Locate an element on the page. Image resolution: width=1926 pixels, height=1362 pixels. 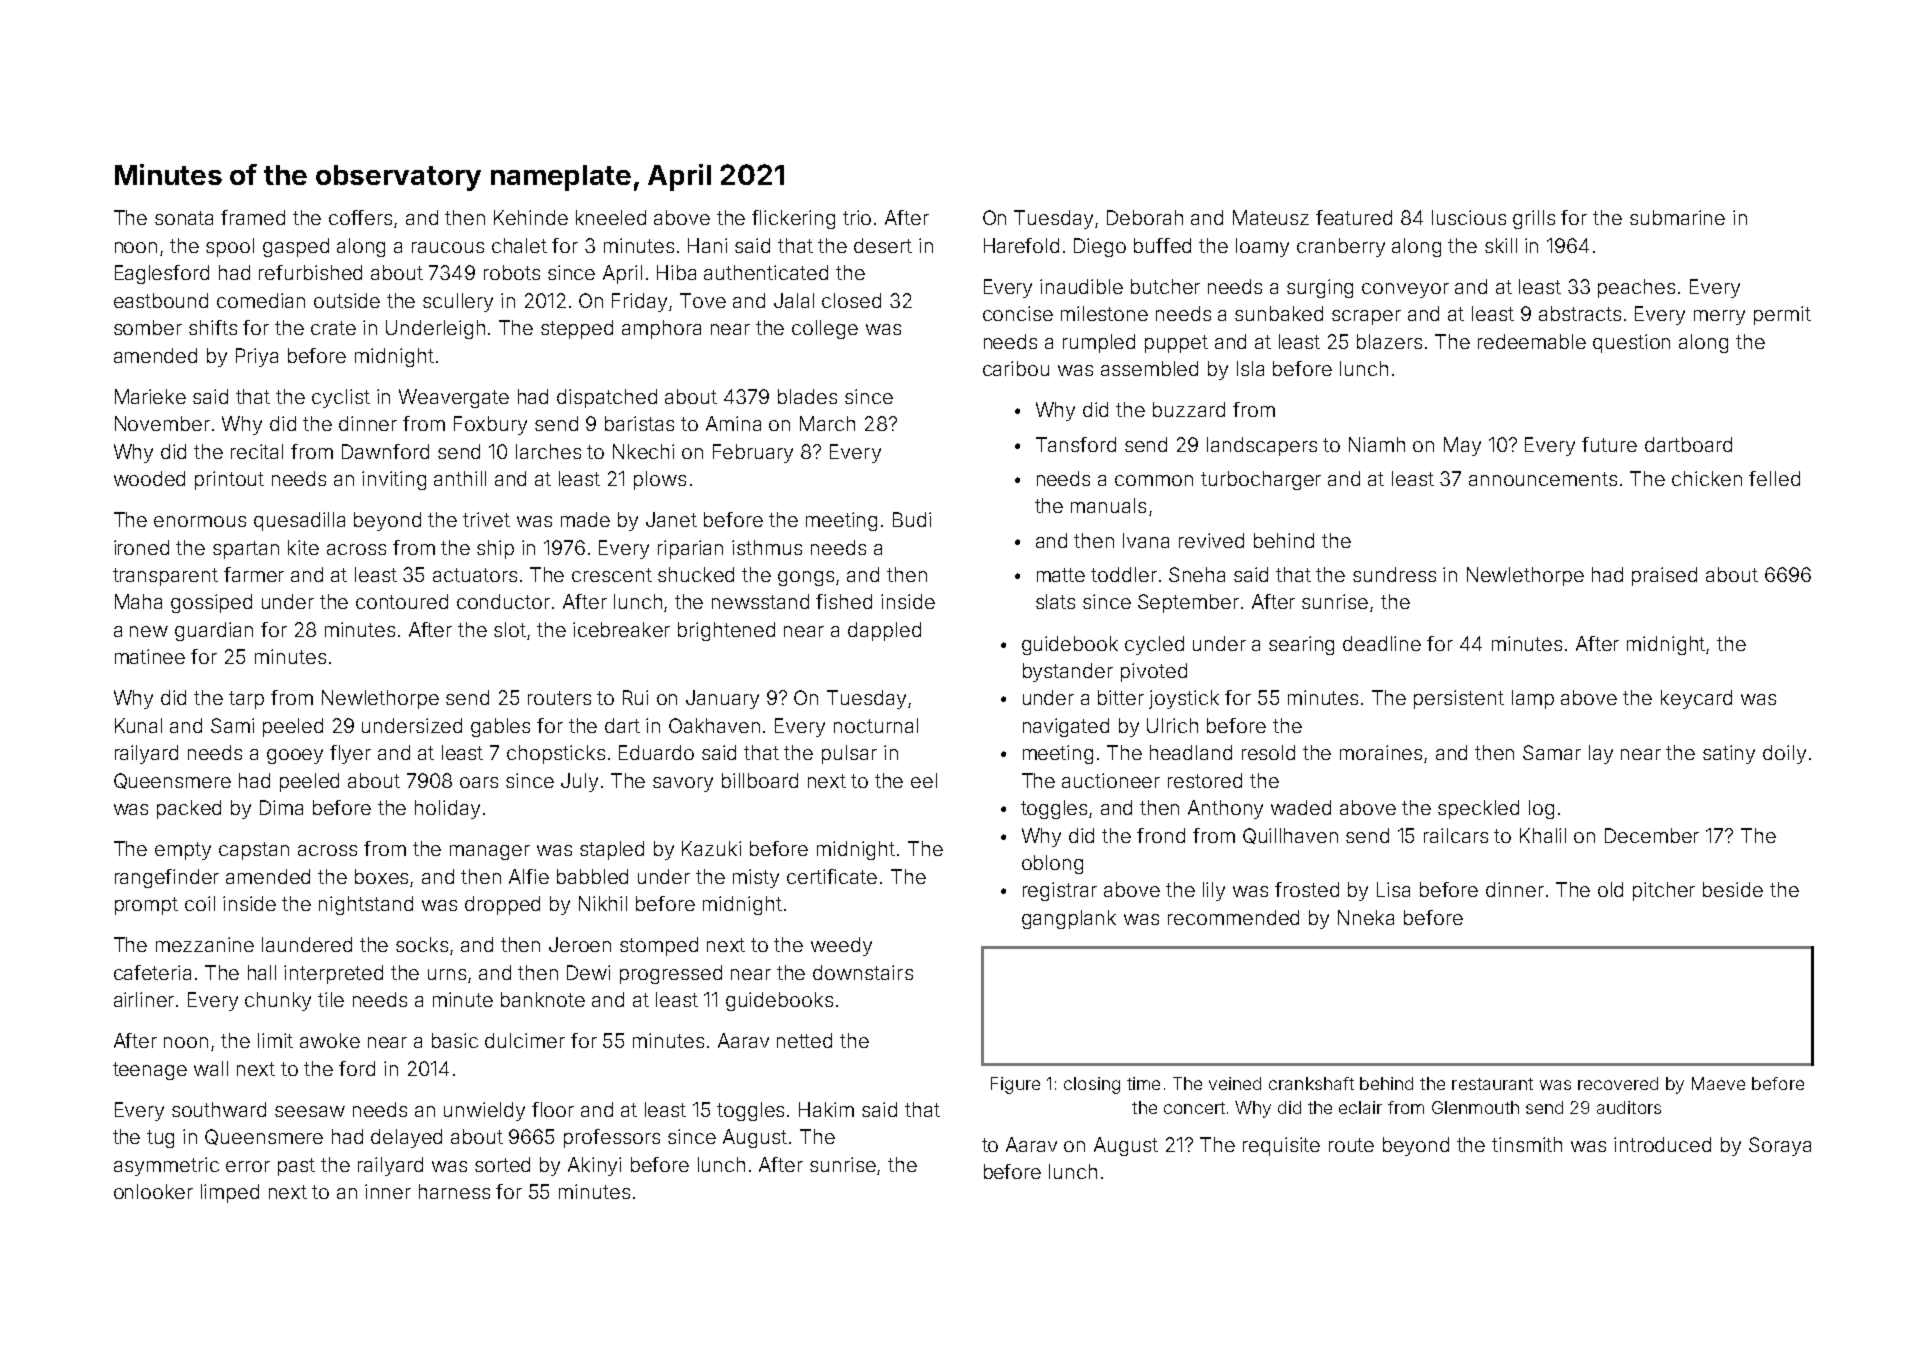
navigated is located at coordinates (1066, 727).
